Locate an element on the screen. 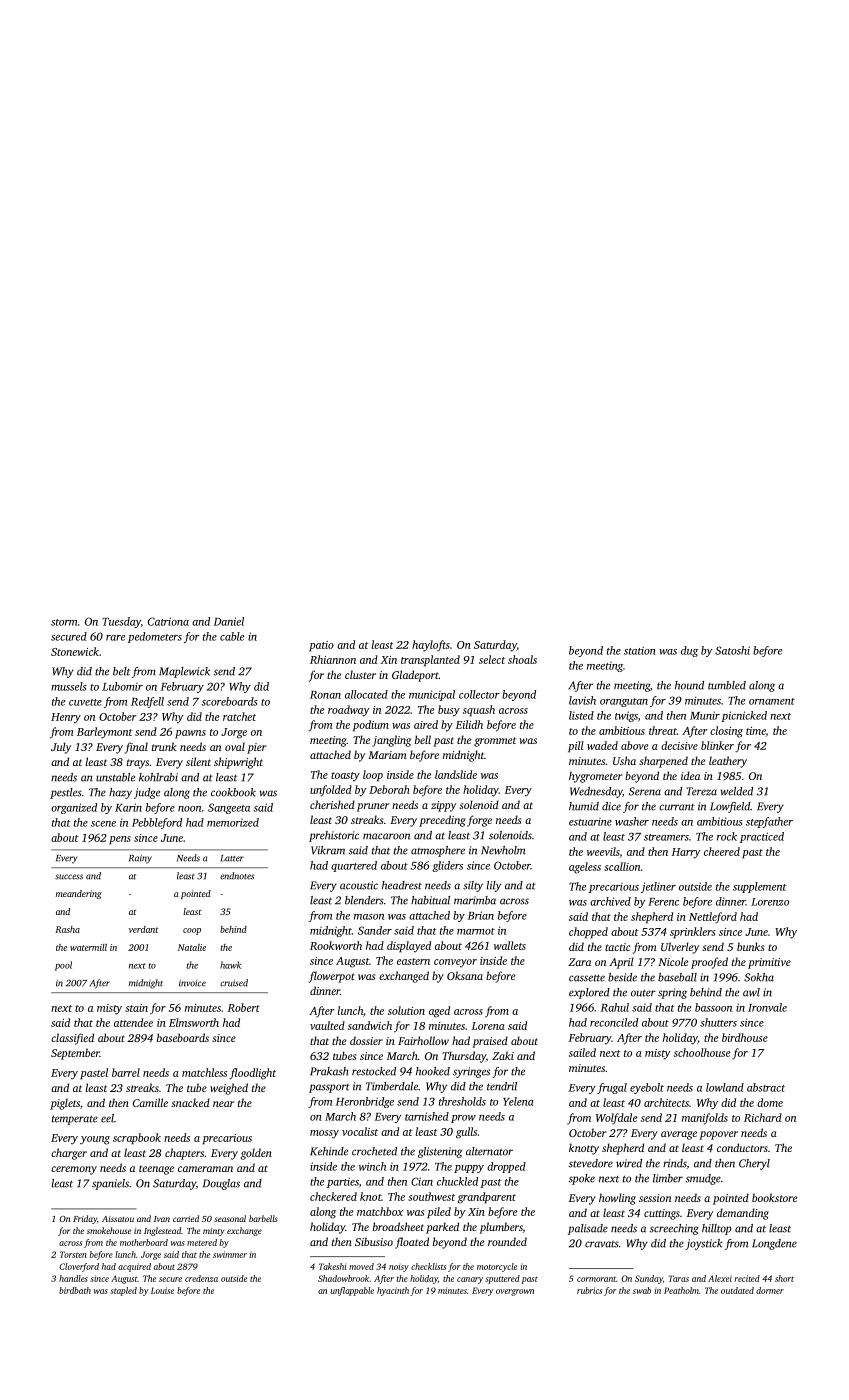  station is located at coordinates (640, 650).
